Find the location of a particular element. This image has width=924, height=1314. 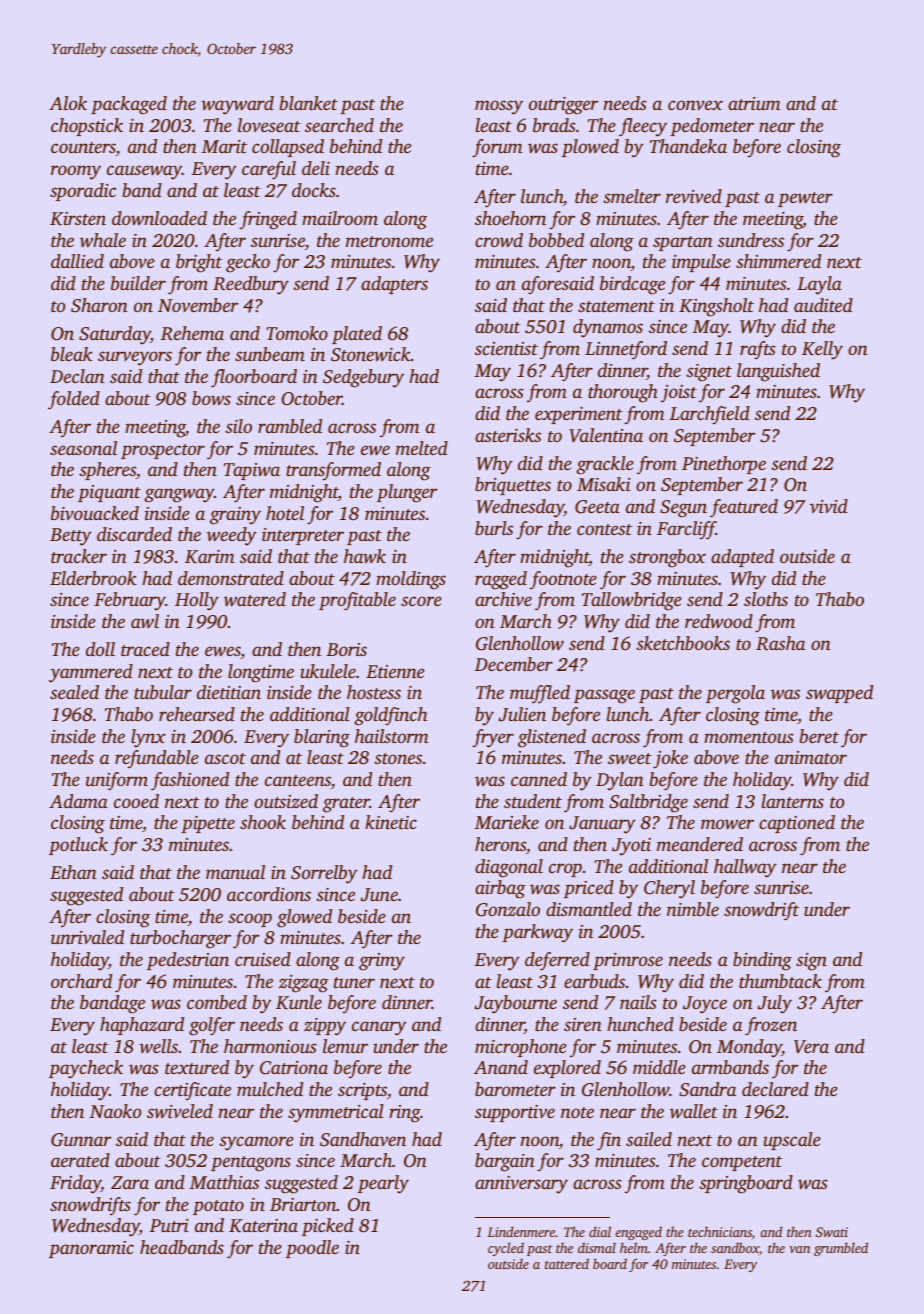

potato is located at coordinates (218, 1207).
